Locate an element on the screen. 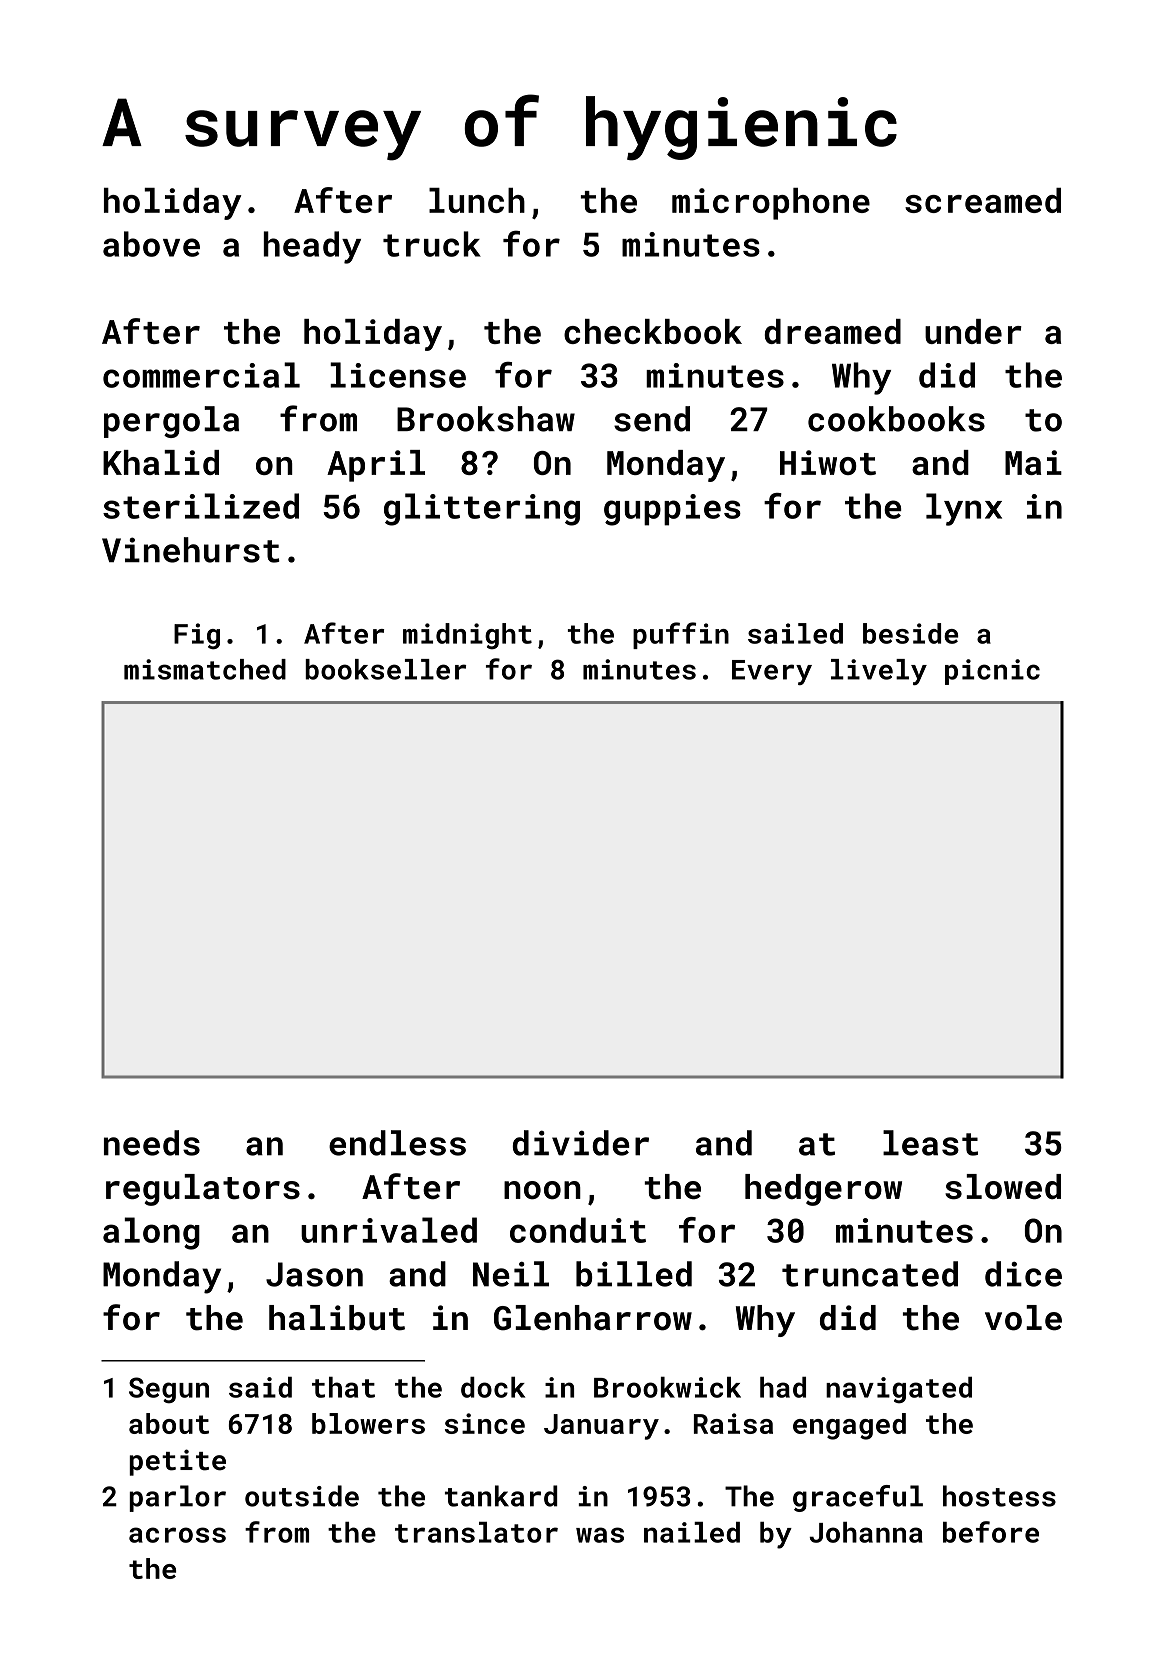 The height and width of the screenshot is (1654, 1165). nailed is located at coordinates (692, 1532).
